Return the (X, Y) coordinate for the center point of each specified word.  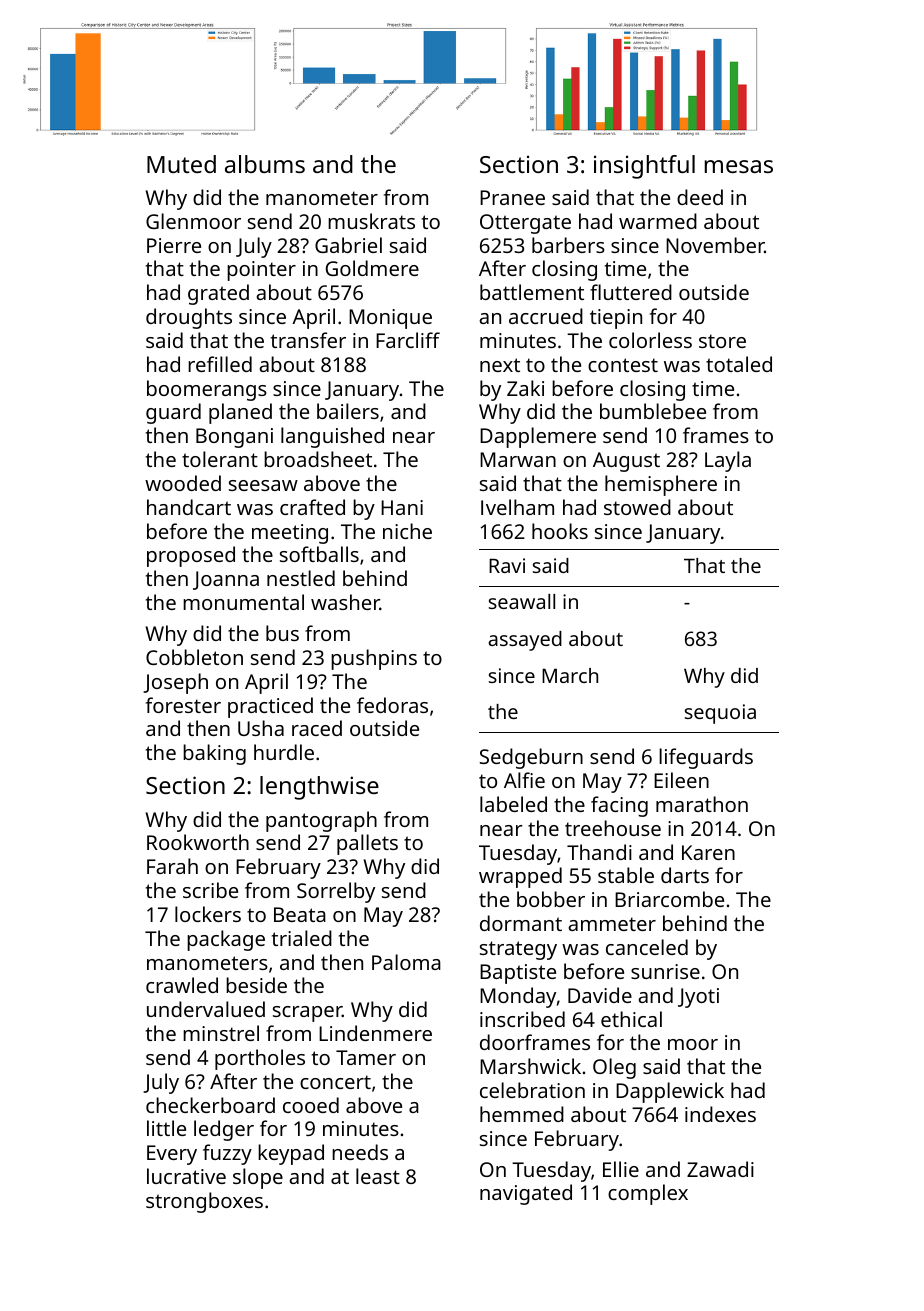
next (500, 365)
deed (700, 197)
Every (172, 1155)
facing (619, 806)
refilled (220, 364)
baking (214, 754)
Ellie (621, 1169)
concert (335, 1082)
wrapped (520, 877)
